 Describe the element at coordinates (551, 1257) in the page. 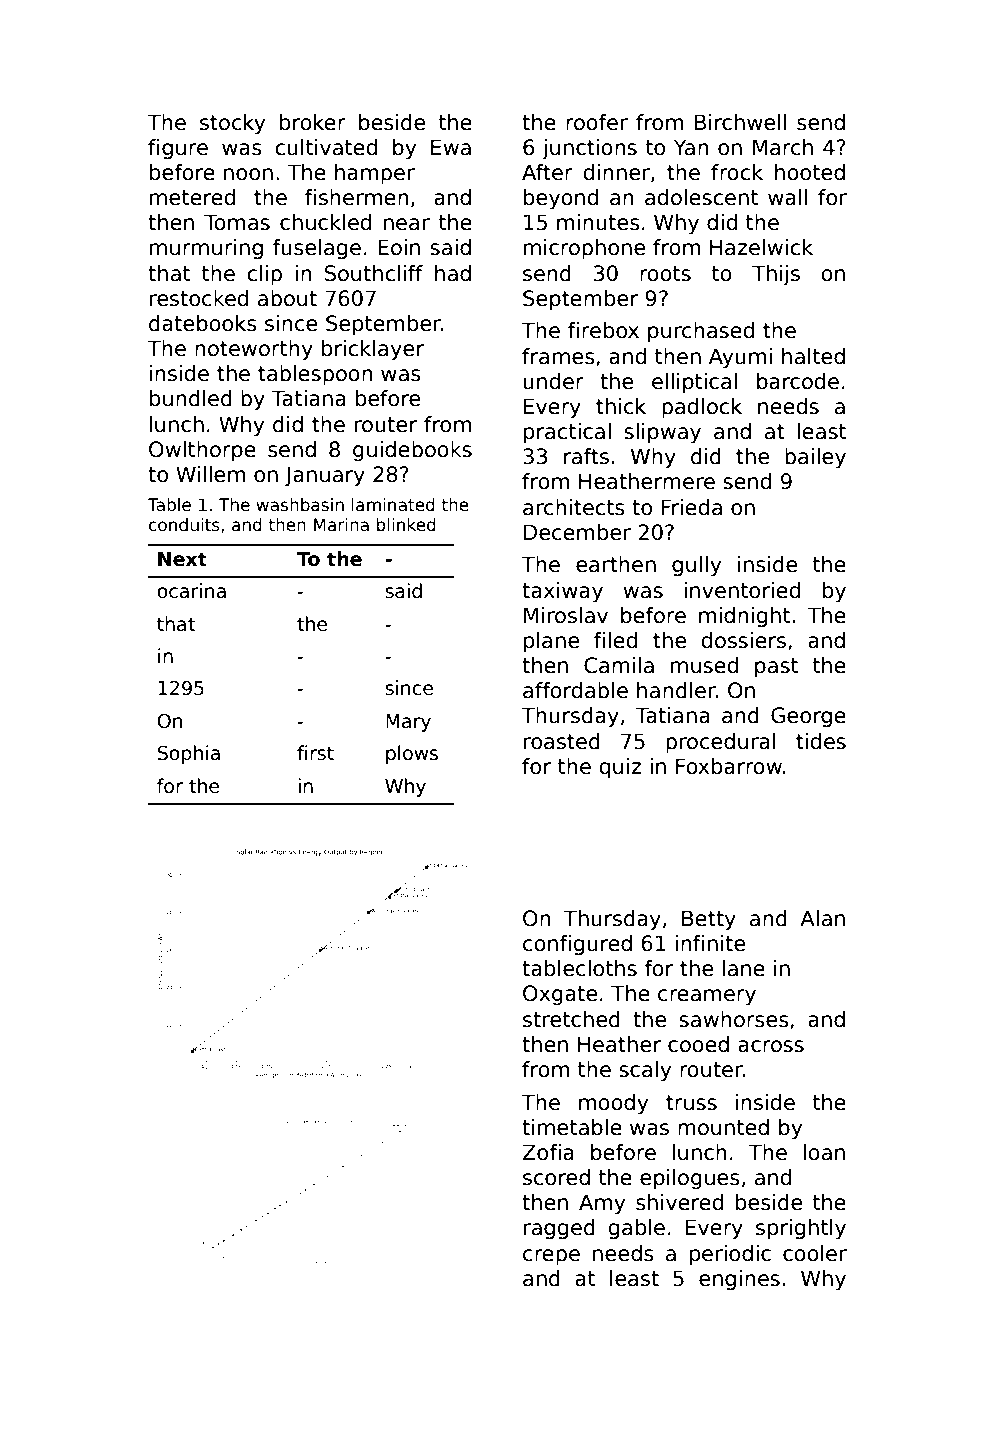

I see `crepe` at that location.
